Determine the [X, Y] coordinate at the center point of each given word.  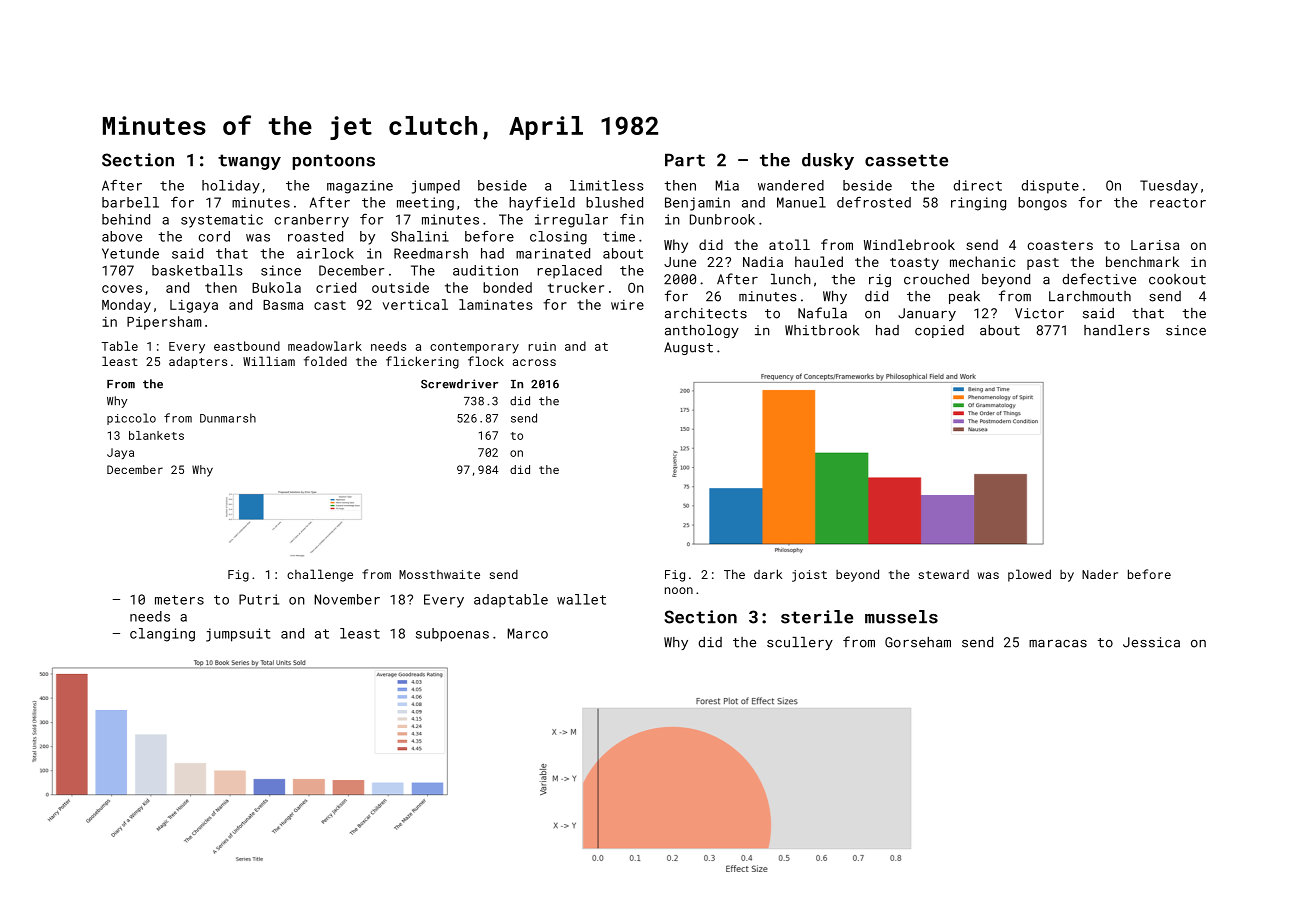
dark [768, 574]
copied [939, 331]
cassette [906, 160]
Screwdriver [459, 384]
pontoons [334, 162]
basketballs [197, 270]
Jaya [120, 453]
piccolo [131, 419]
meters [179, 600]
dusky [828, 161]
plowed [1029, 575]
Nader [1100, 574]
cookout [1177, 279]
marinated [553, 253]
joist [809, 576]
